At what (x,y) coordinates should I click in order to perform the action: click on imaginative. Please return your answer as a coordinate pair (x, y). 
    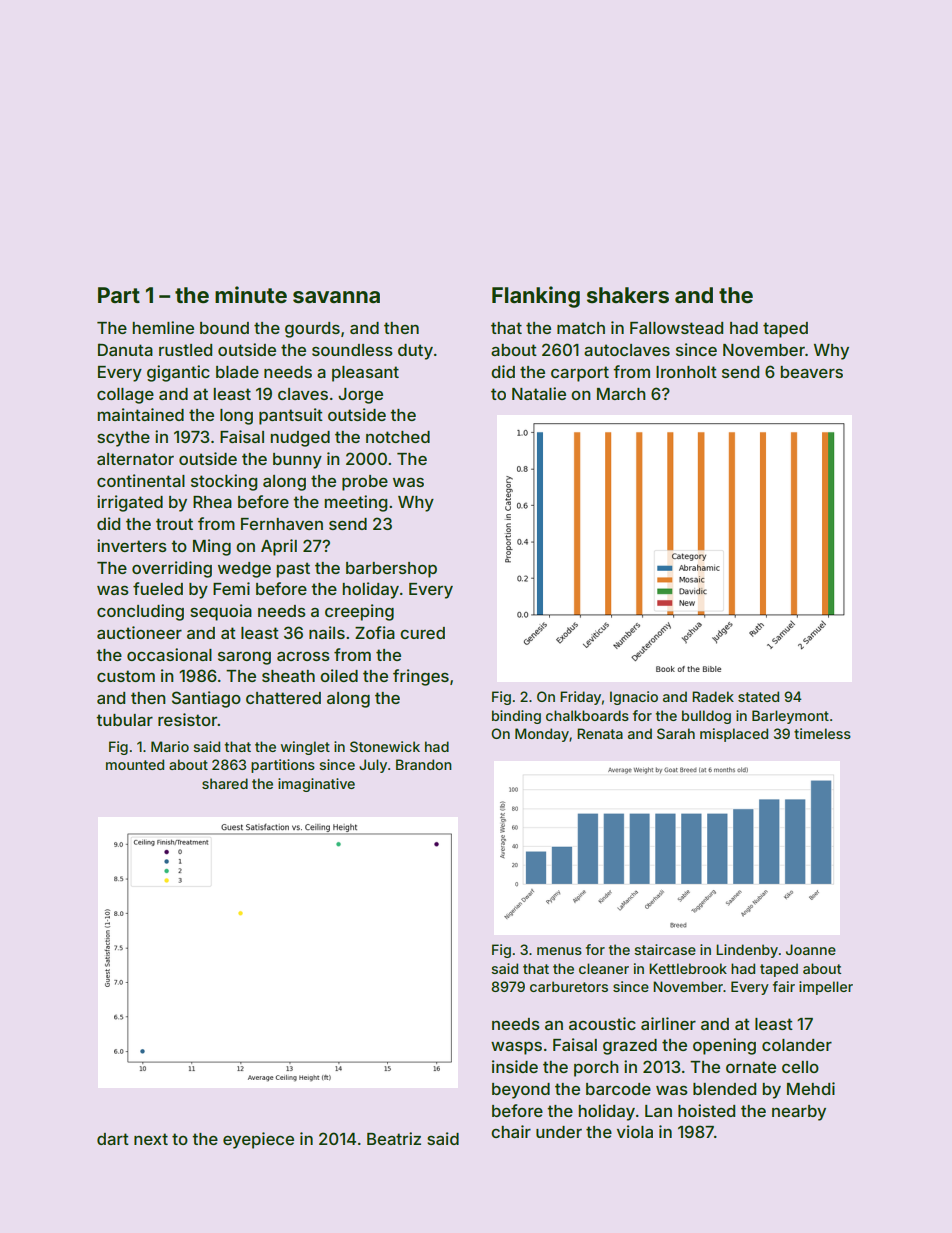
    Looking at the image, I should click on (316, 785).
